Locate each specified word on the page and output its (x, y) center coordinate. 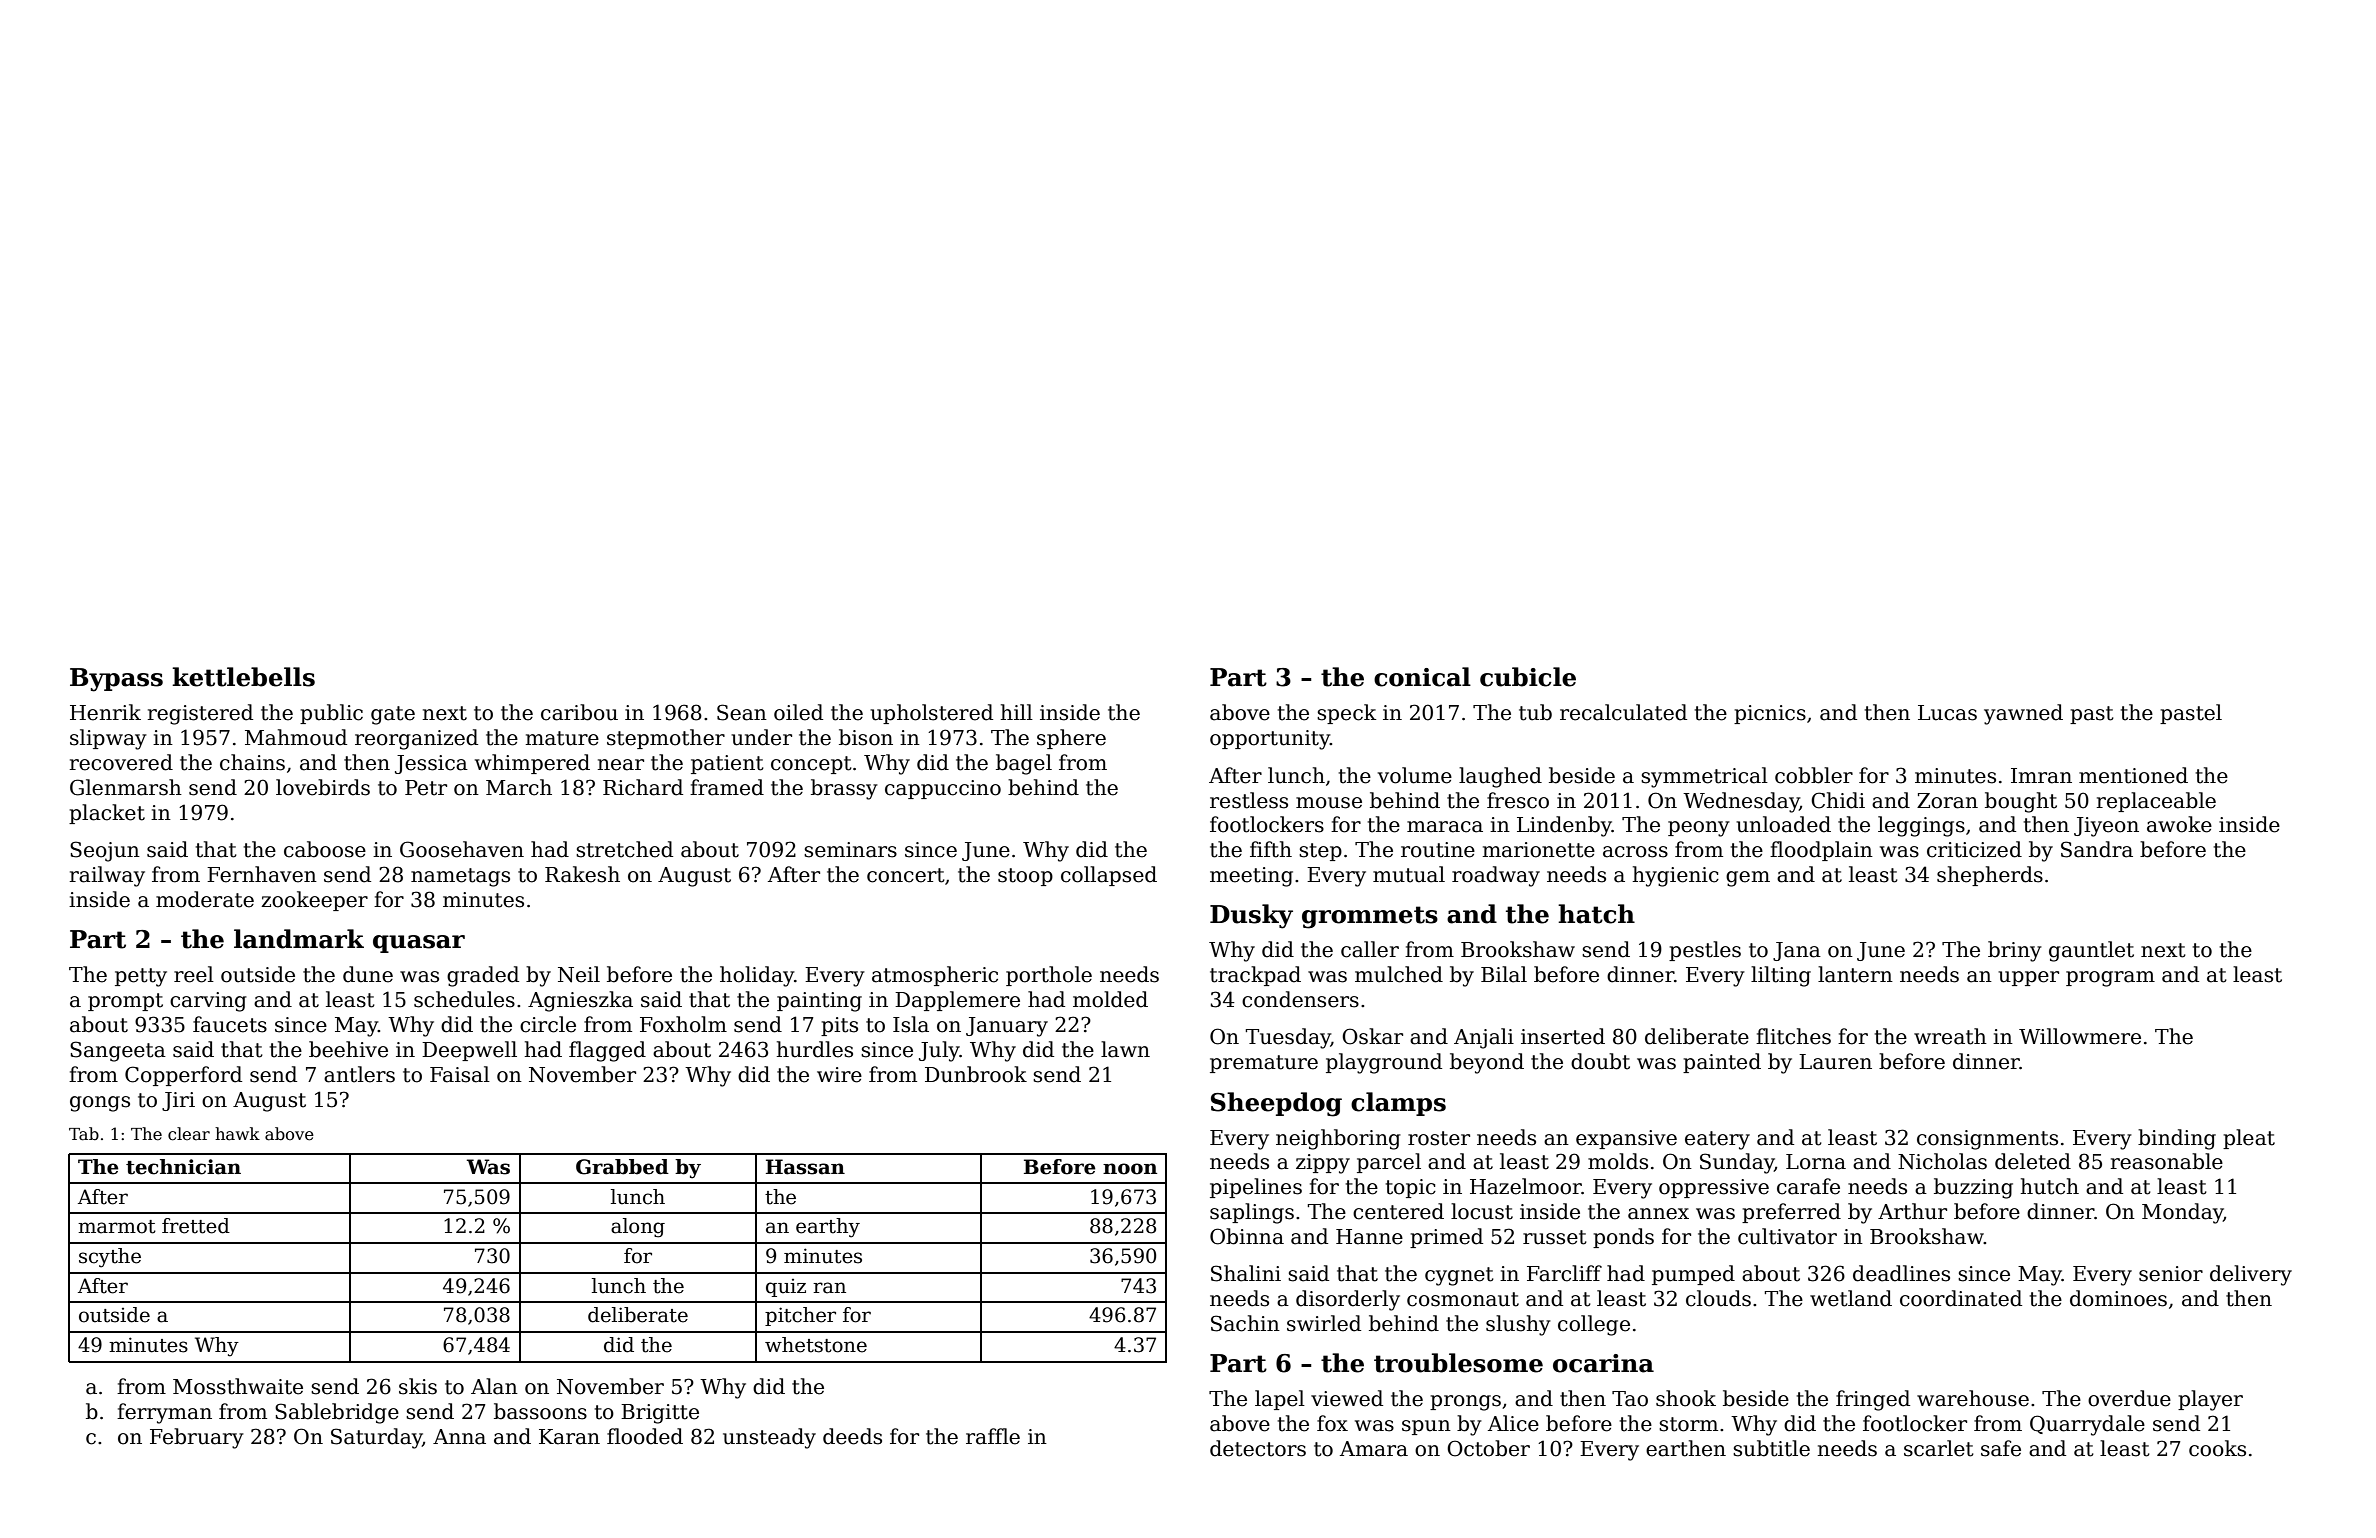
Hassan (805, 1167)
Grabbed (622, 1167)
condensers (1300, 999)
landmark (299, 939)
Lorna (1816, 1162)
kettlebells (243, 677)
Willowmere (2080, 1036)
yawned (2023, 714)
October (1488, 1448)
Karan (569, 1437)
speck (1346, 714)
